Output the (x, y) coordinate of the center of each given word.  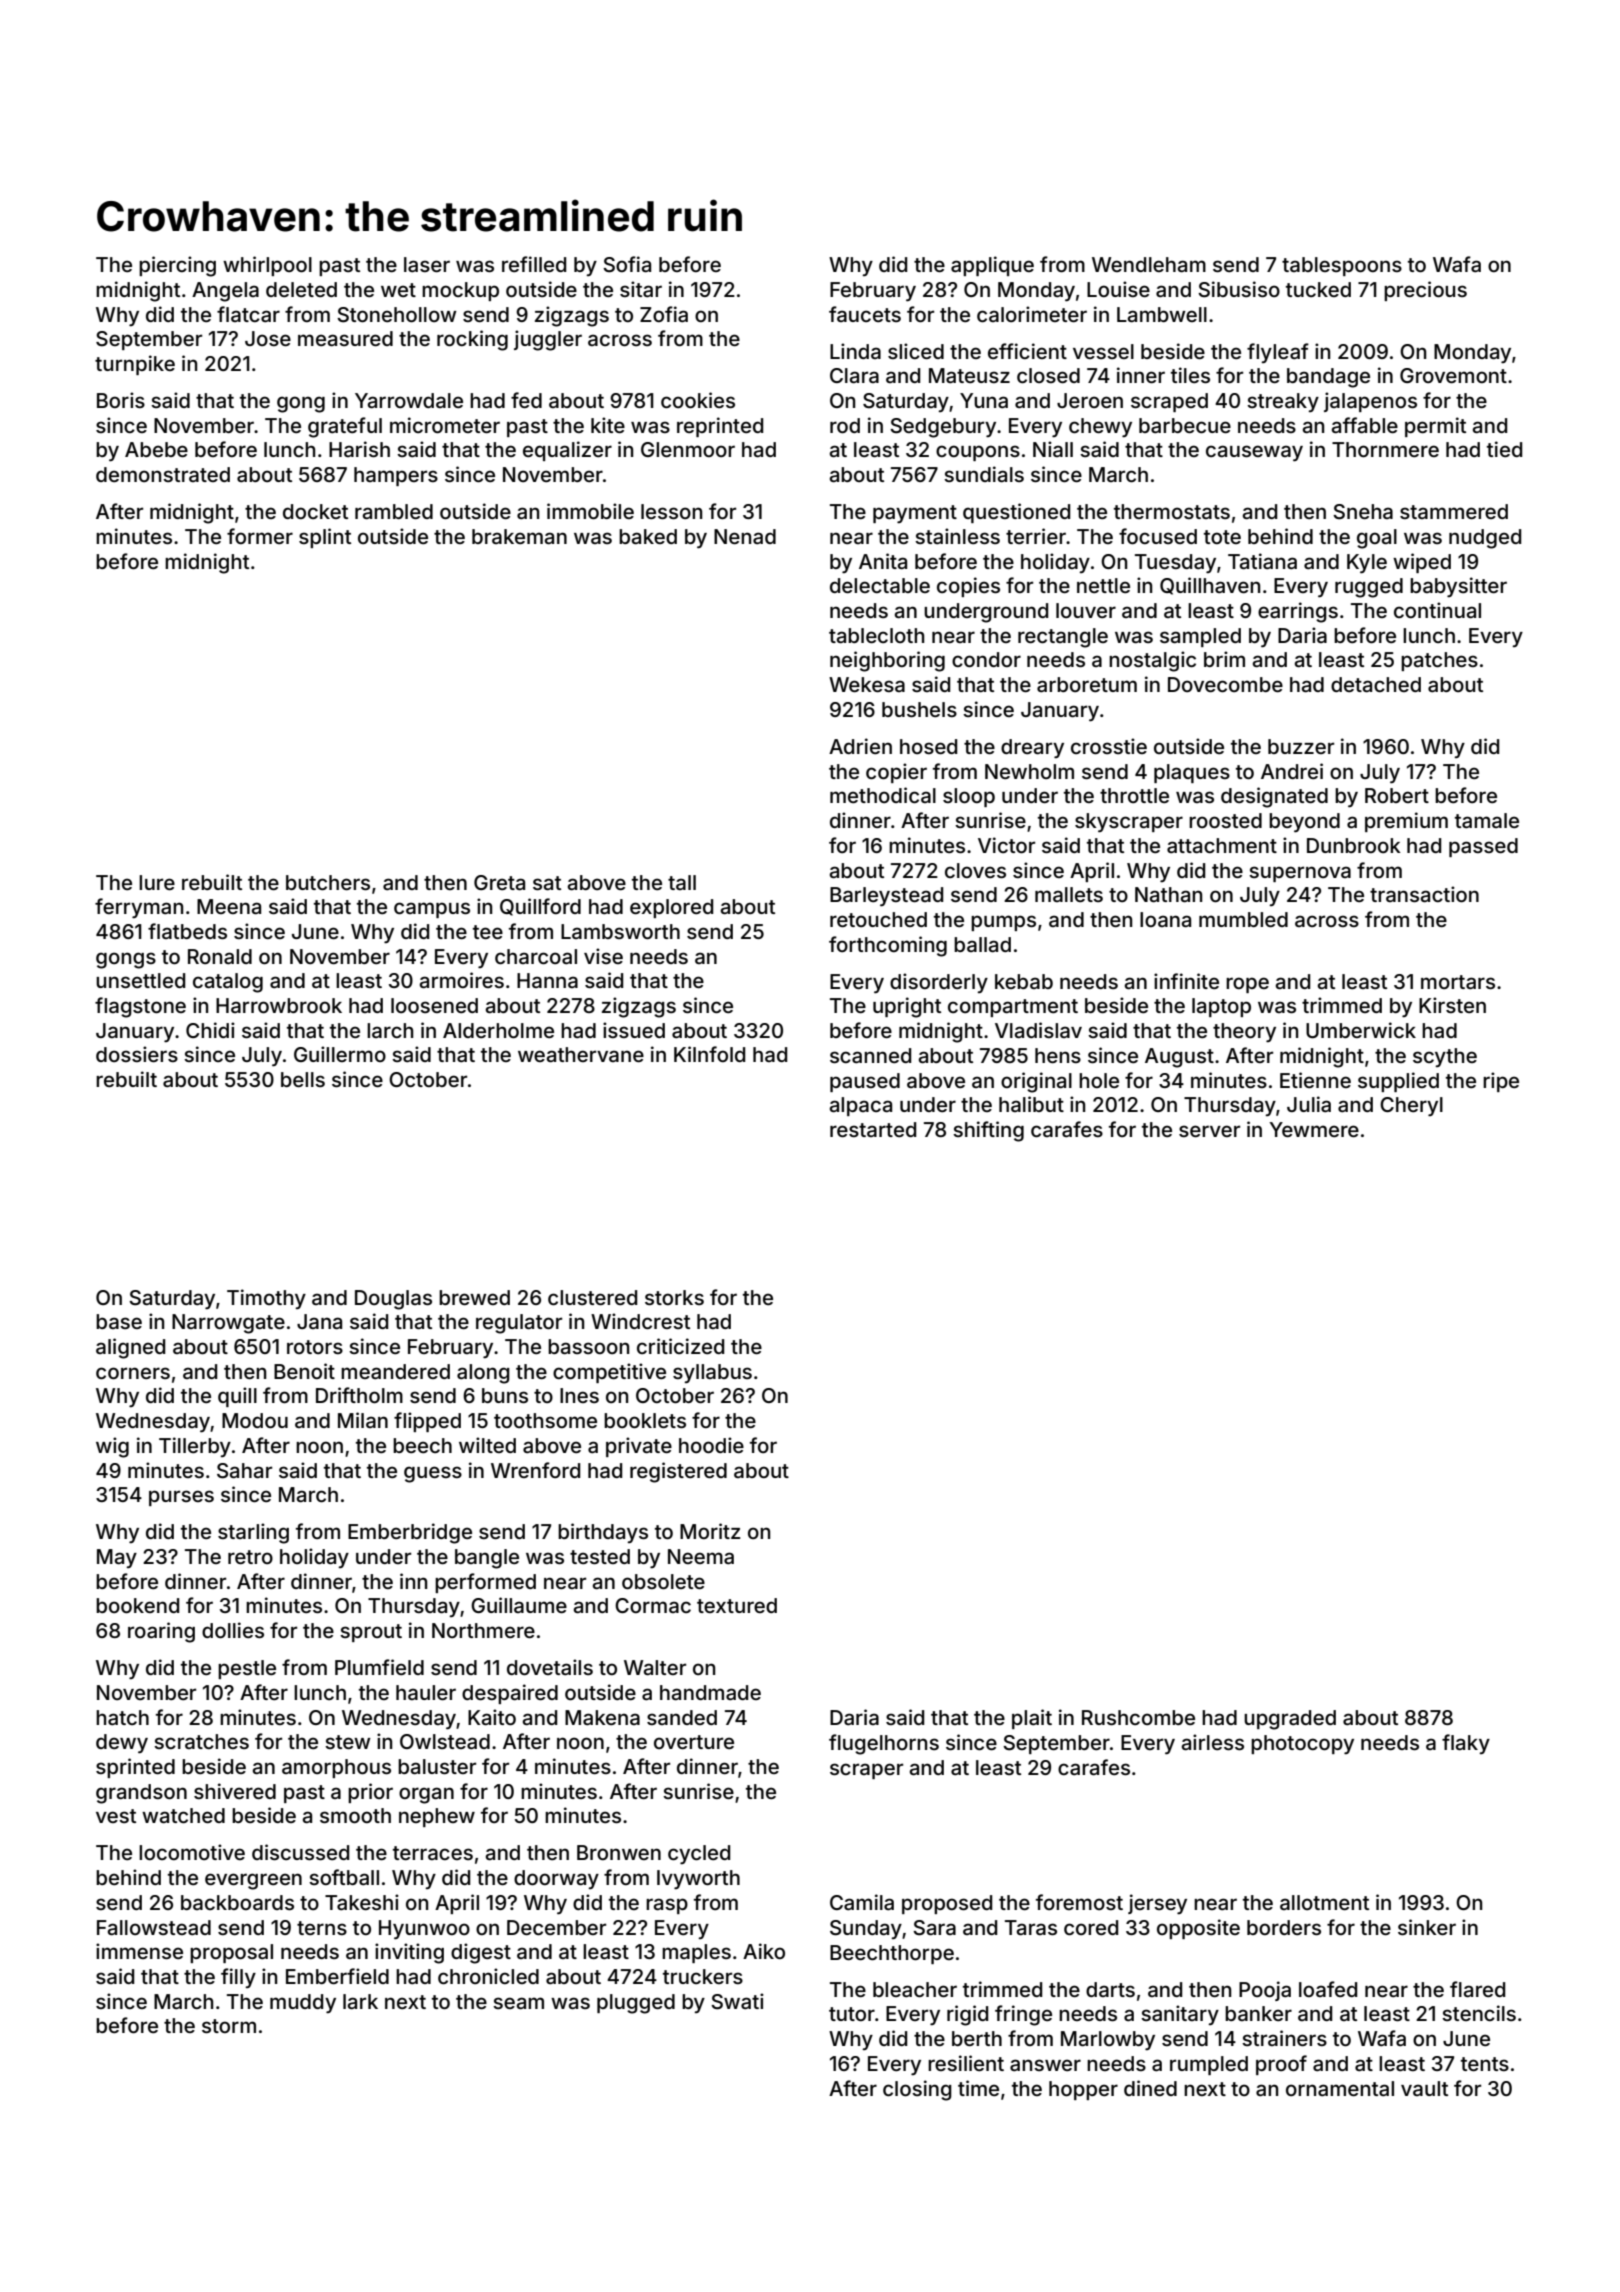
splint (325, 538)
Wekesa (867, 684)
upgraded (1290, 1720)
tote (1222, 537)
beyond (1304, 823)
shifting (988, 1131)
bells (303, 1079)
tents (1485, 2064)
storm (229, 2026)
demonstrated (163, 474)
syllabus (712, 1373)
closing (917, 2090)
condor (986, 659)
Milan (363, 1420)
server (1209, 1131)
